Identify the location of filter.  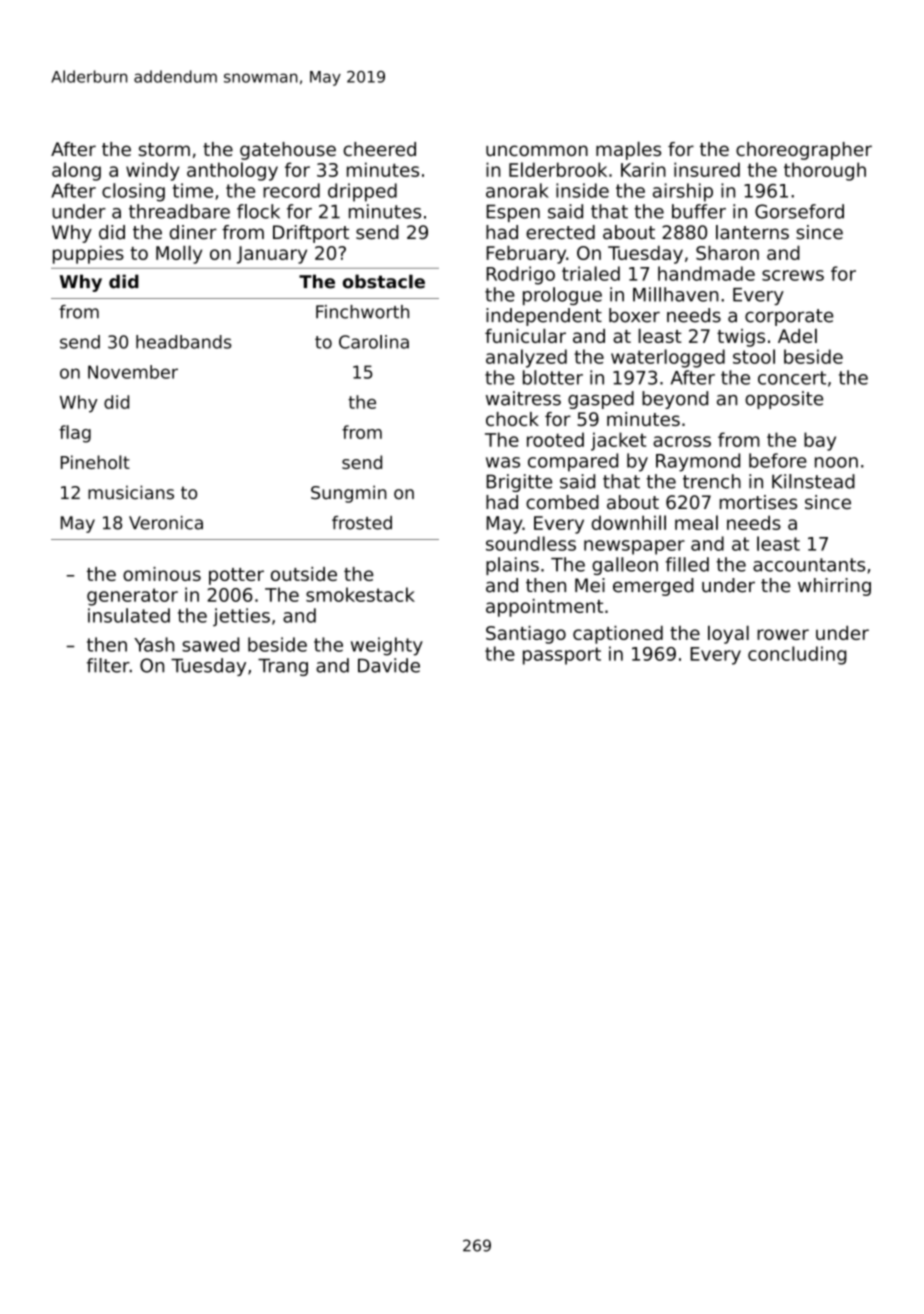
(108, 665).
